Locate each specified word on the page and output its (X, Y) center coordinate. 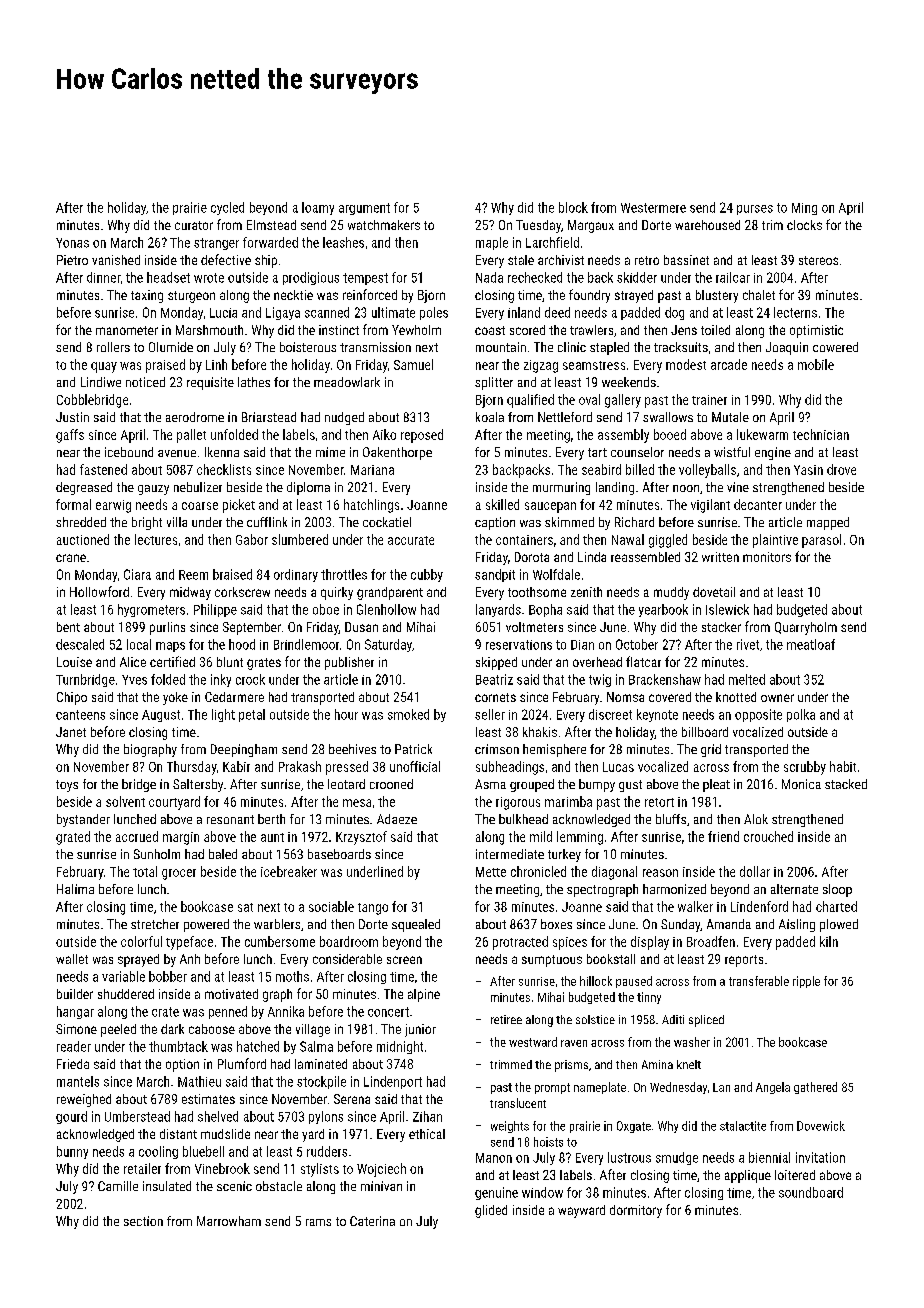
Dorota (532, 557)
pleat (716, 785)
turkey (564, 855)
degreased (84, 488)
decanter (758, 504)
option (182, 1065)
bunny (72, 1152)
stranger (216, 244)
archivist (561, 260)
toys (67, 786)
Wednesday (678, 1088)
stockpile (321, 1082)
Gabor (252, 539)
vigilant (710, 506)
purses (755, 210)
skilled (502, 504)
